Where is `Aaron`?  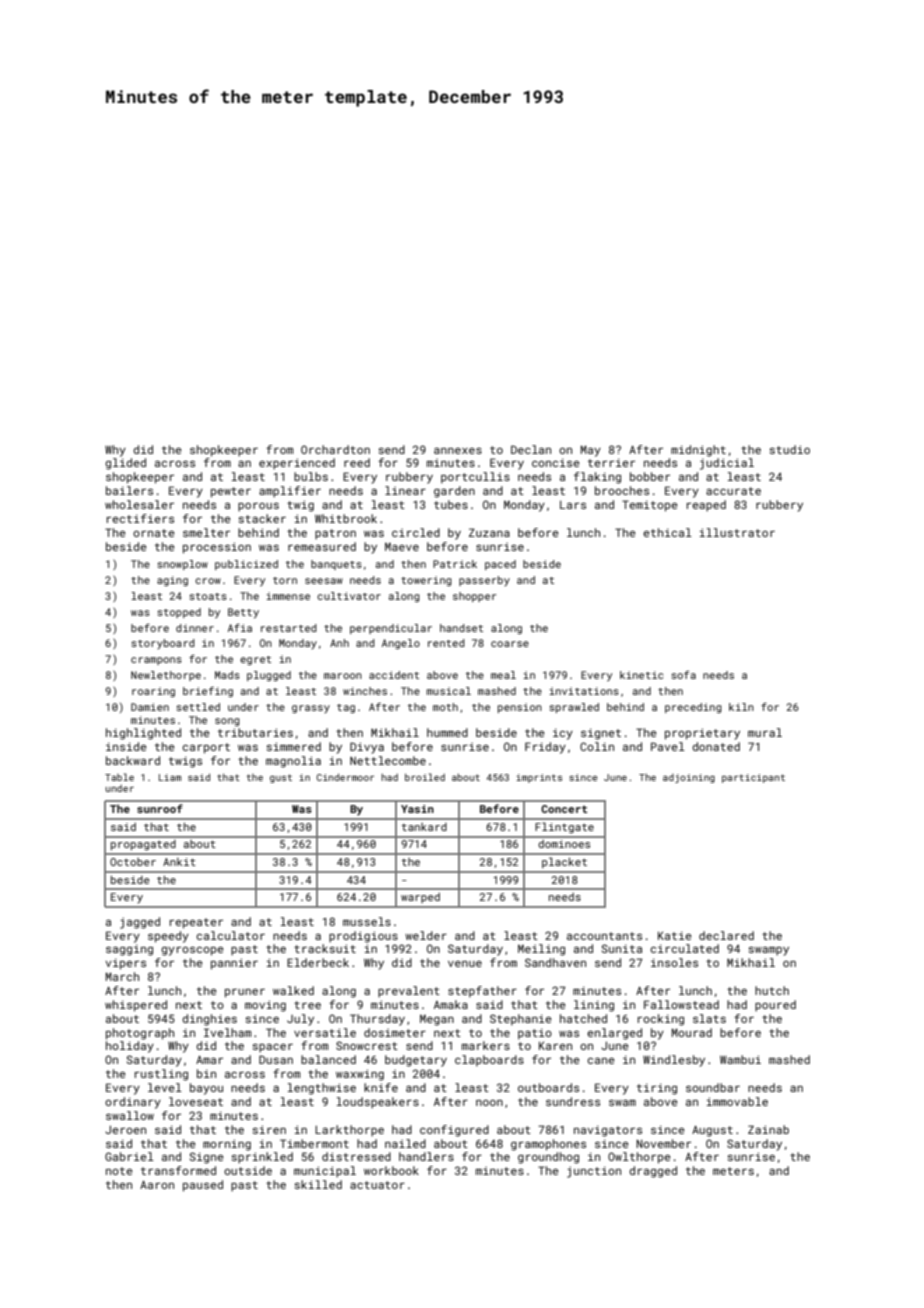
Aaron is located at coordinates (157, 1185).
